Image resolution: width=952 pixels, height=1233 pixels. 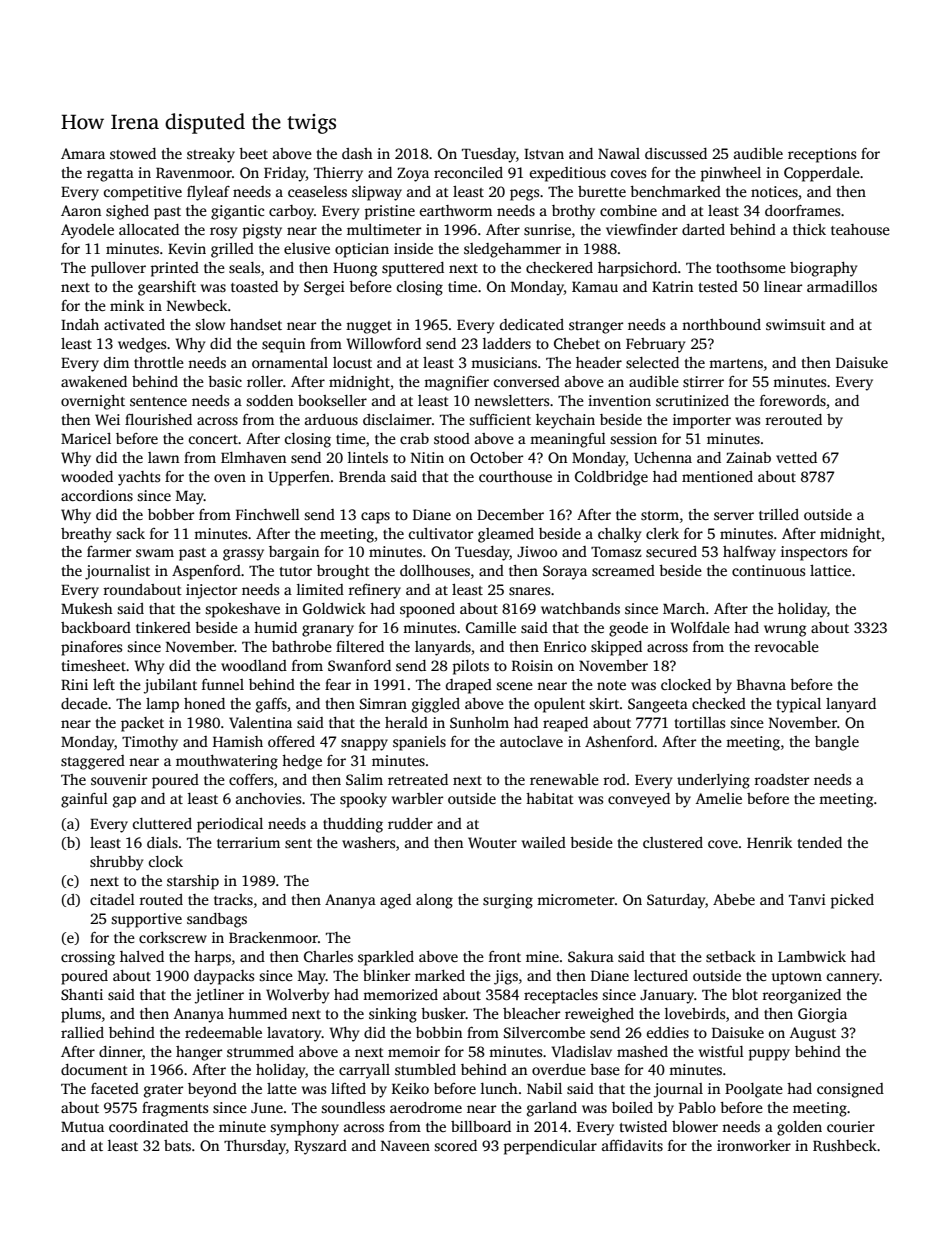 What do you see at coordinates (197, 305) in the image?
I see `Newbeck` at bounding box center [197, 305].
